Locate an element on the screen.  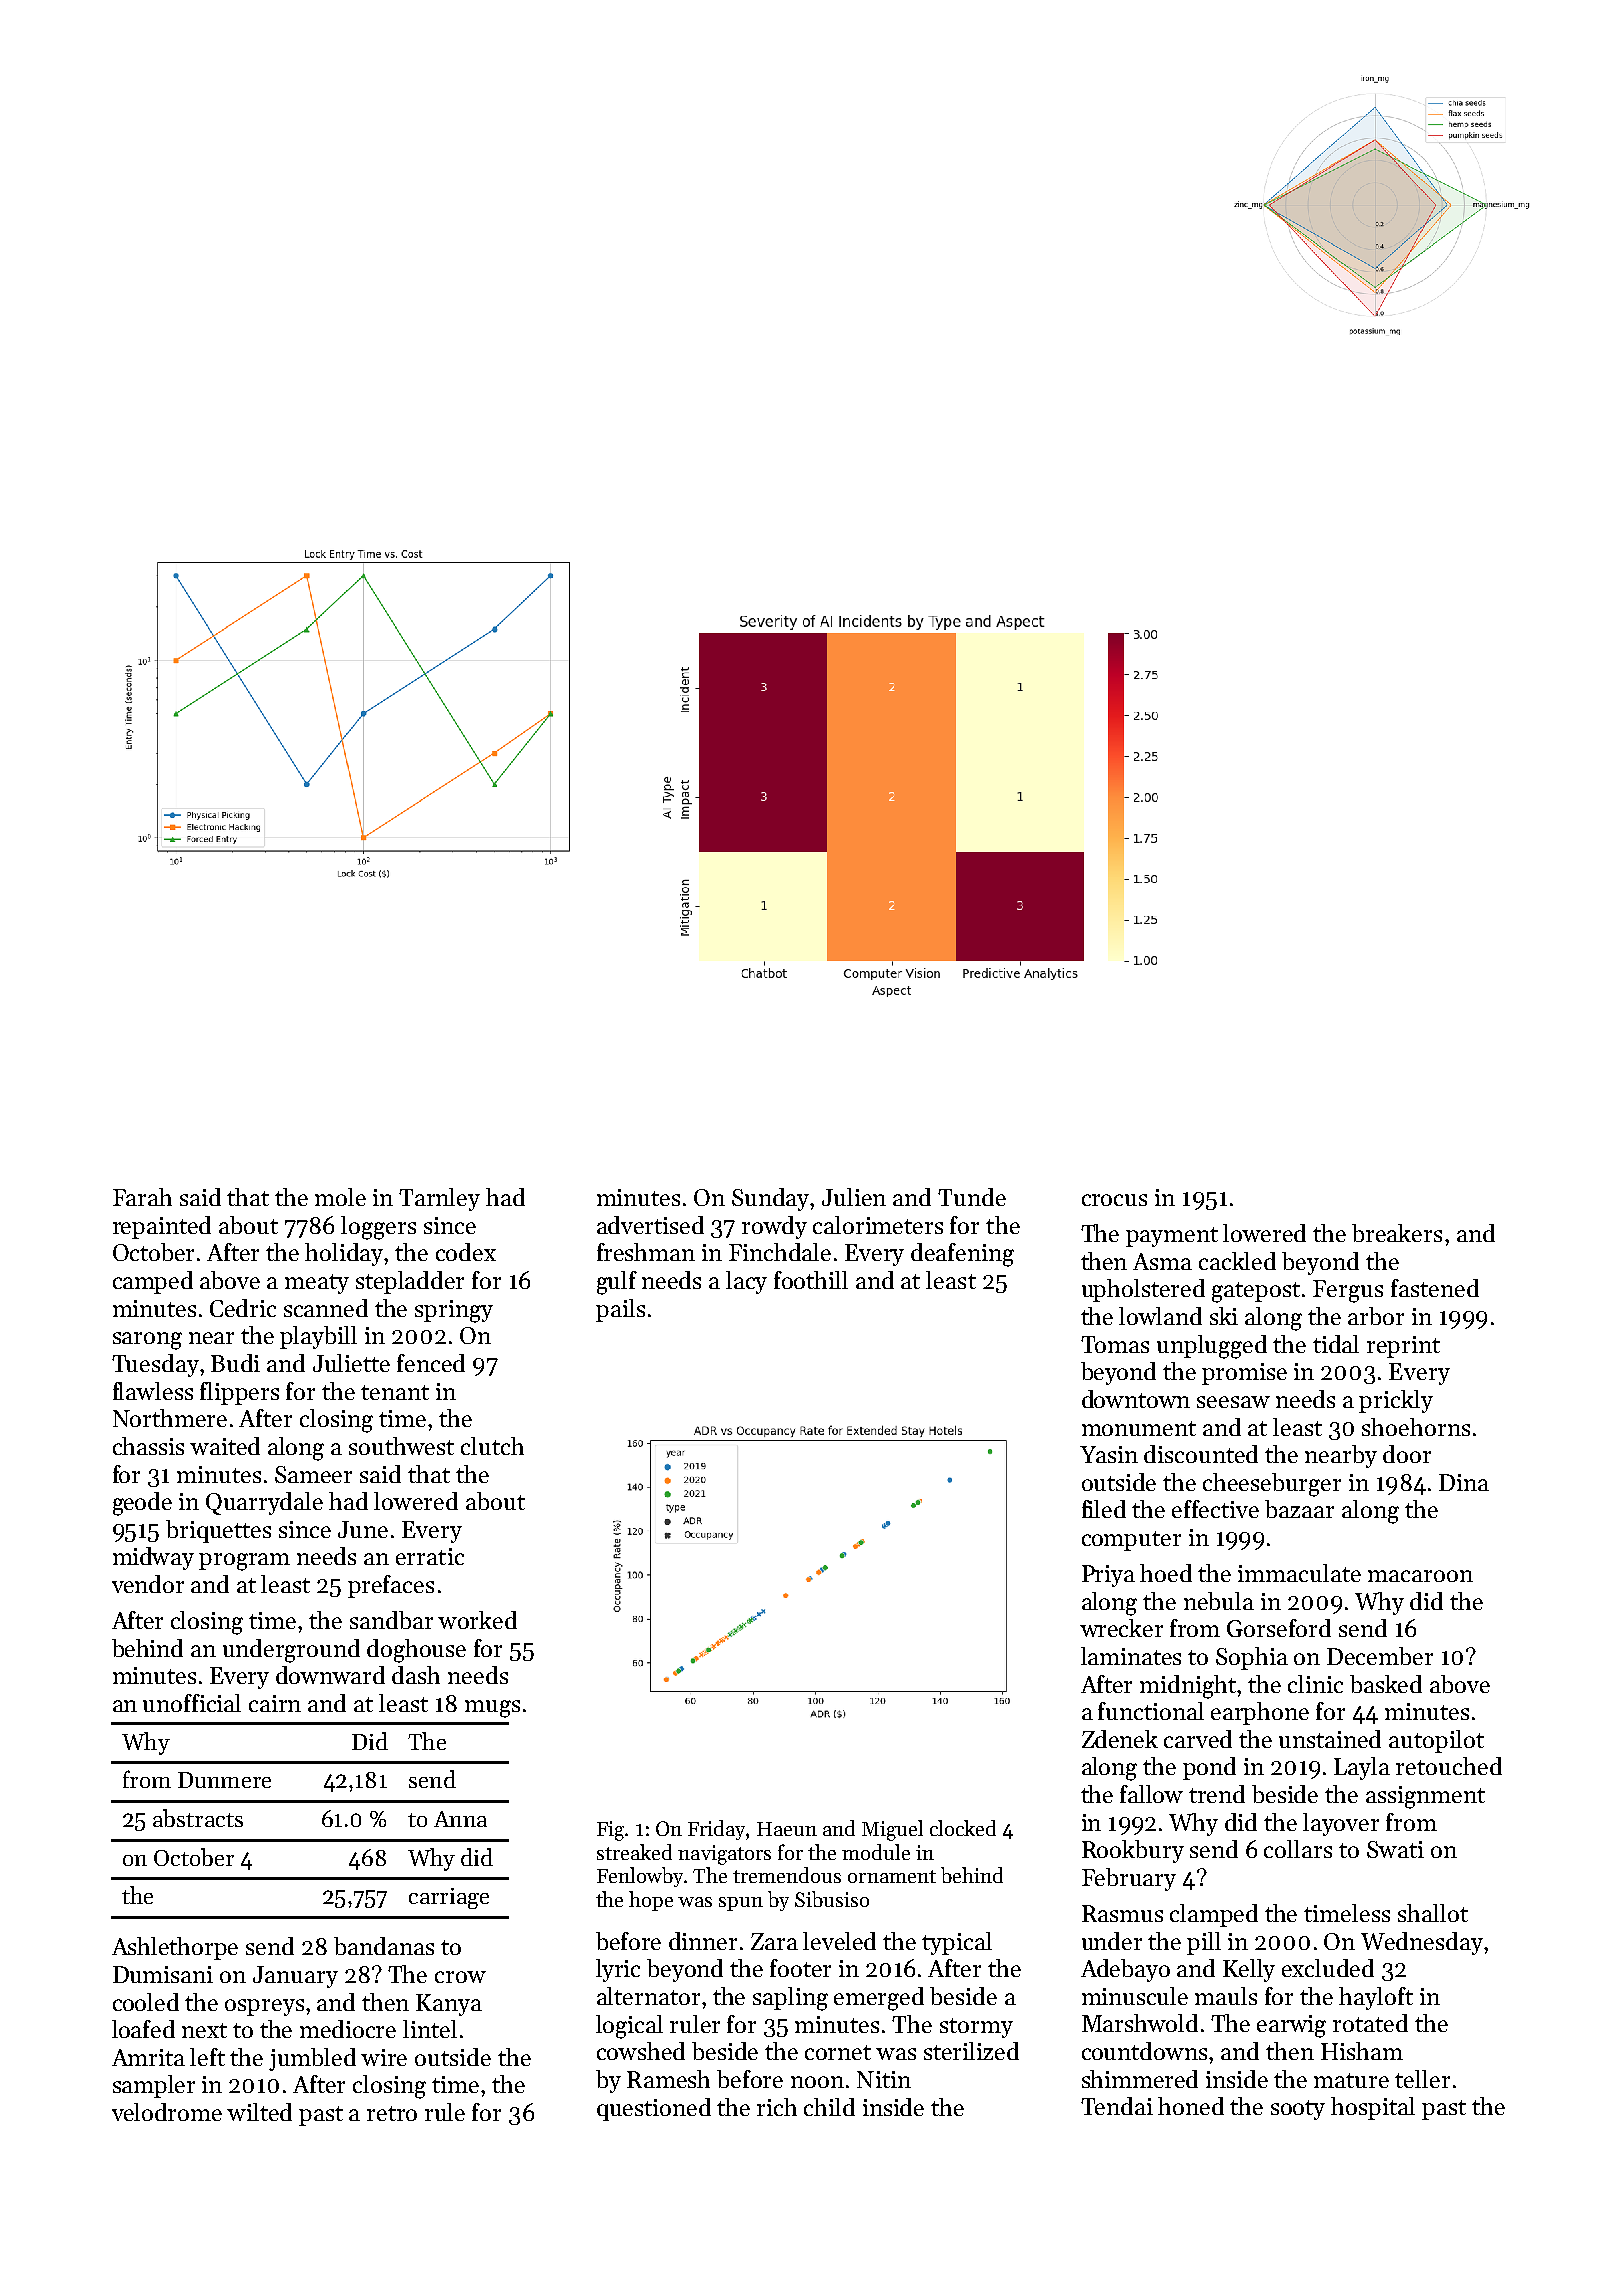
monument is located at coordinates (1139, 1428).
